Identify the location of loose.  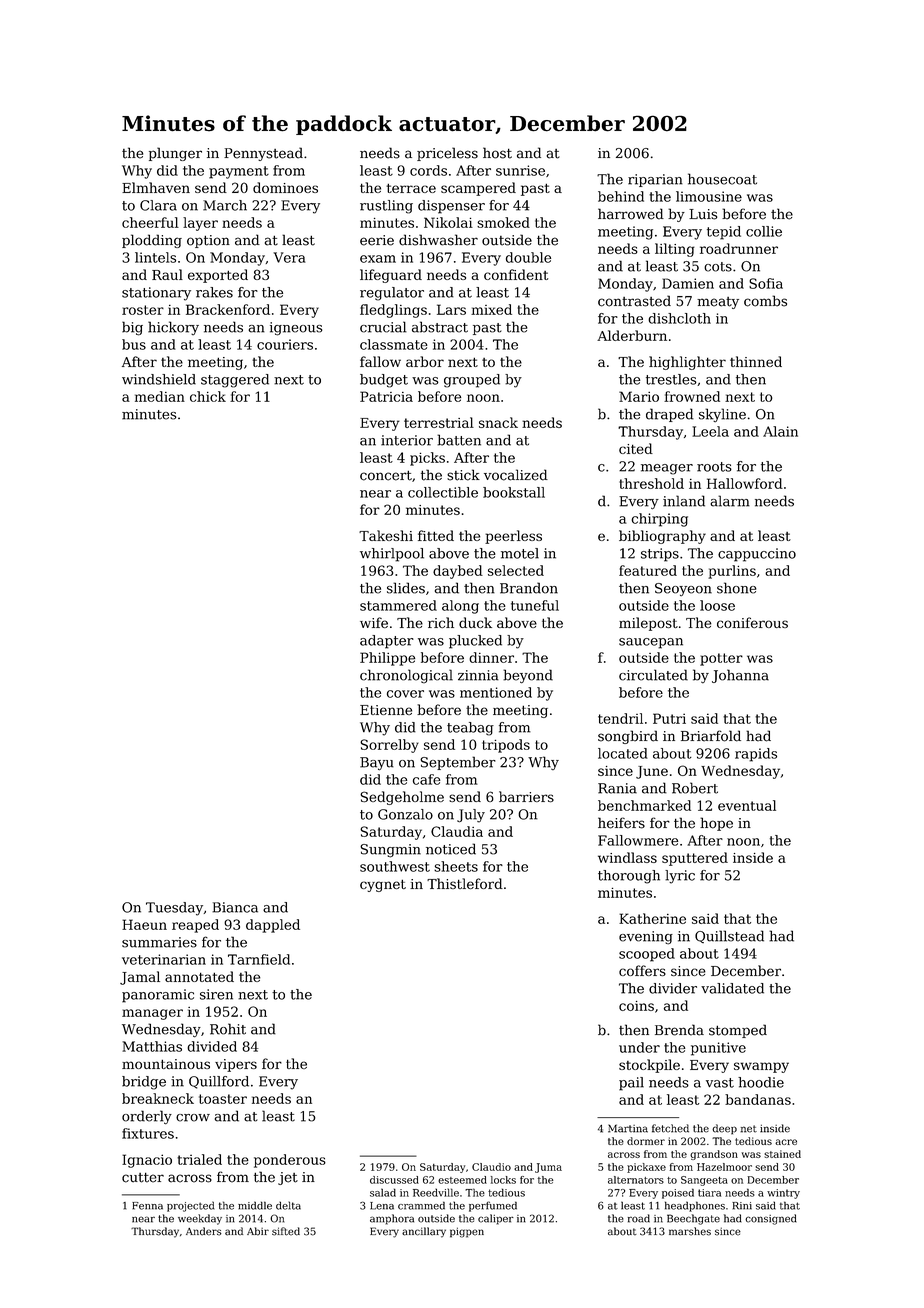
(717, 605).
